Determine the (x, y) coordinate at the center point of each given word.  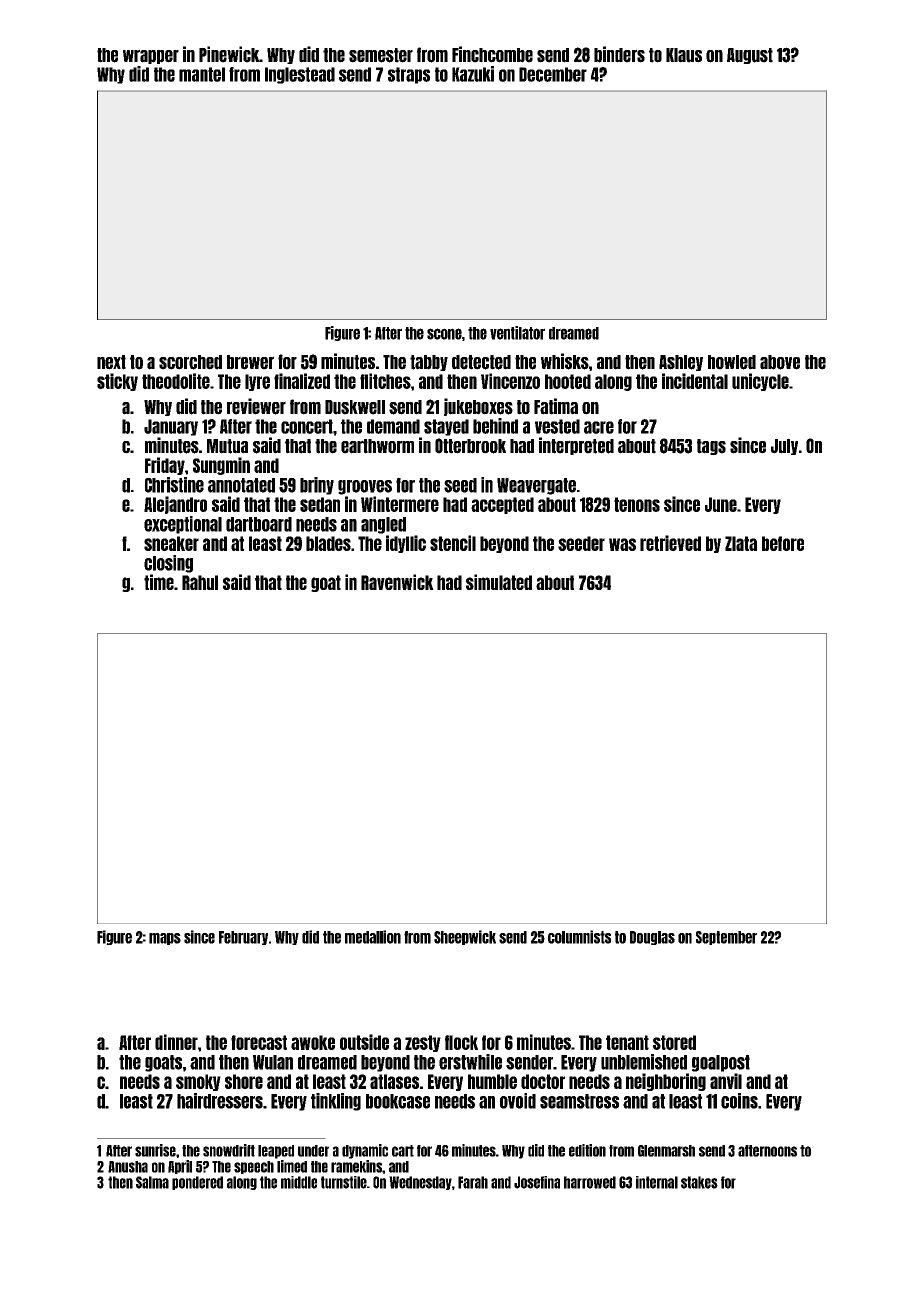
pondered (197, 1183)
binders (619, 54)
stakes (699, 1182)
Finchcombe (492, 54)
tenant (627, 1042)
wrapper (151, 56)
